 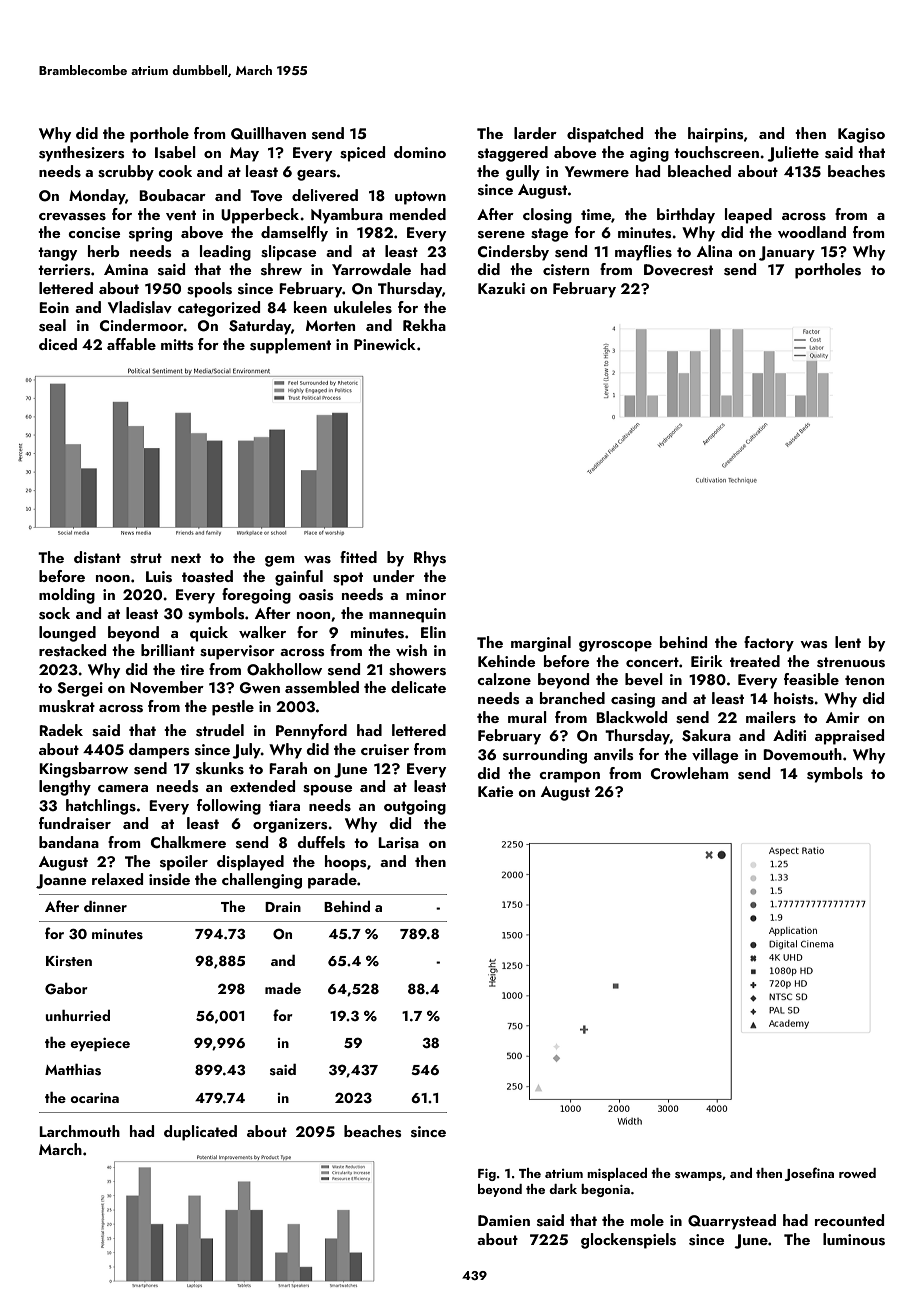 What do you see at coordinates (430, 559) in the screenshot?
I see `Rhys` at bounding box center [430, 559].
